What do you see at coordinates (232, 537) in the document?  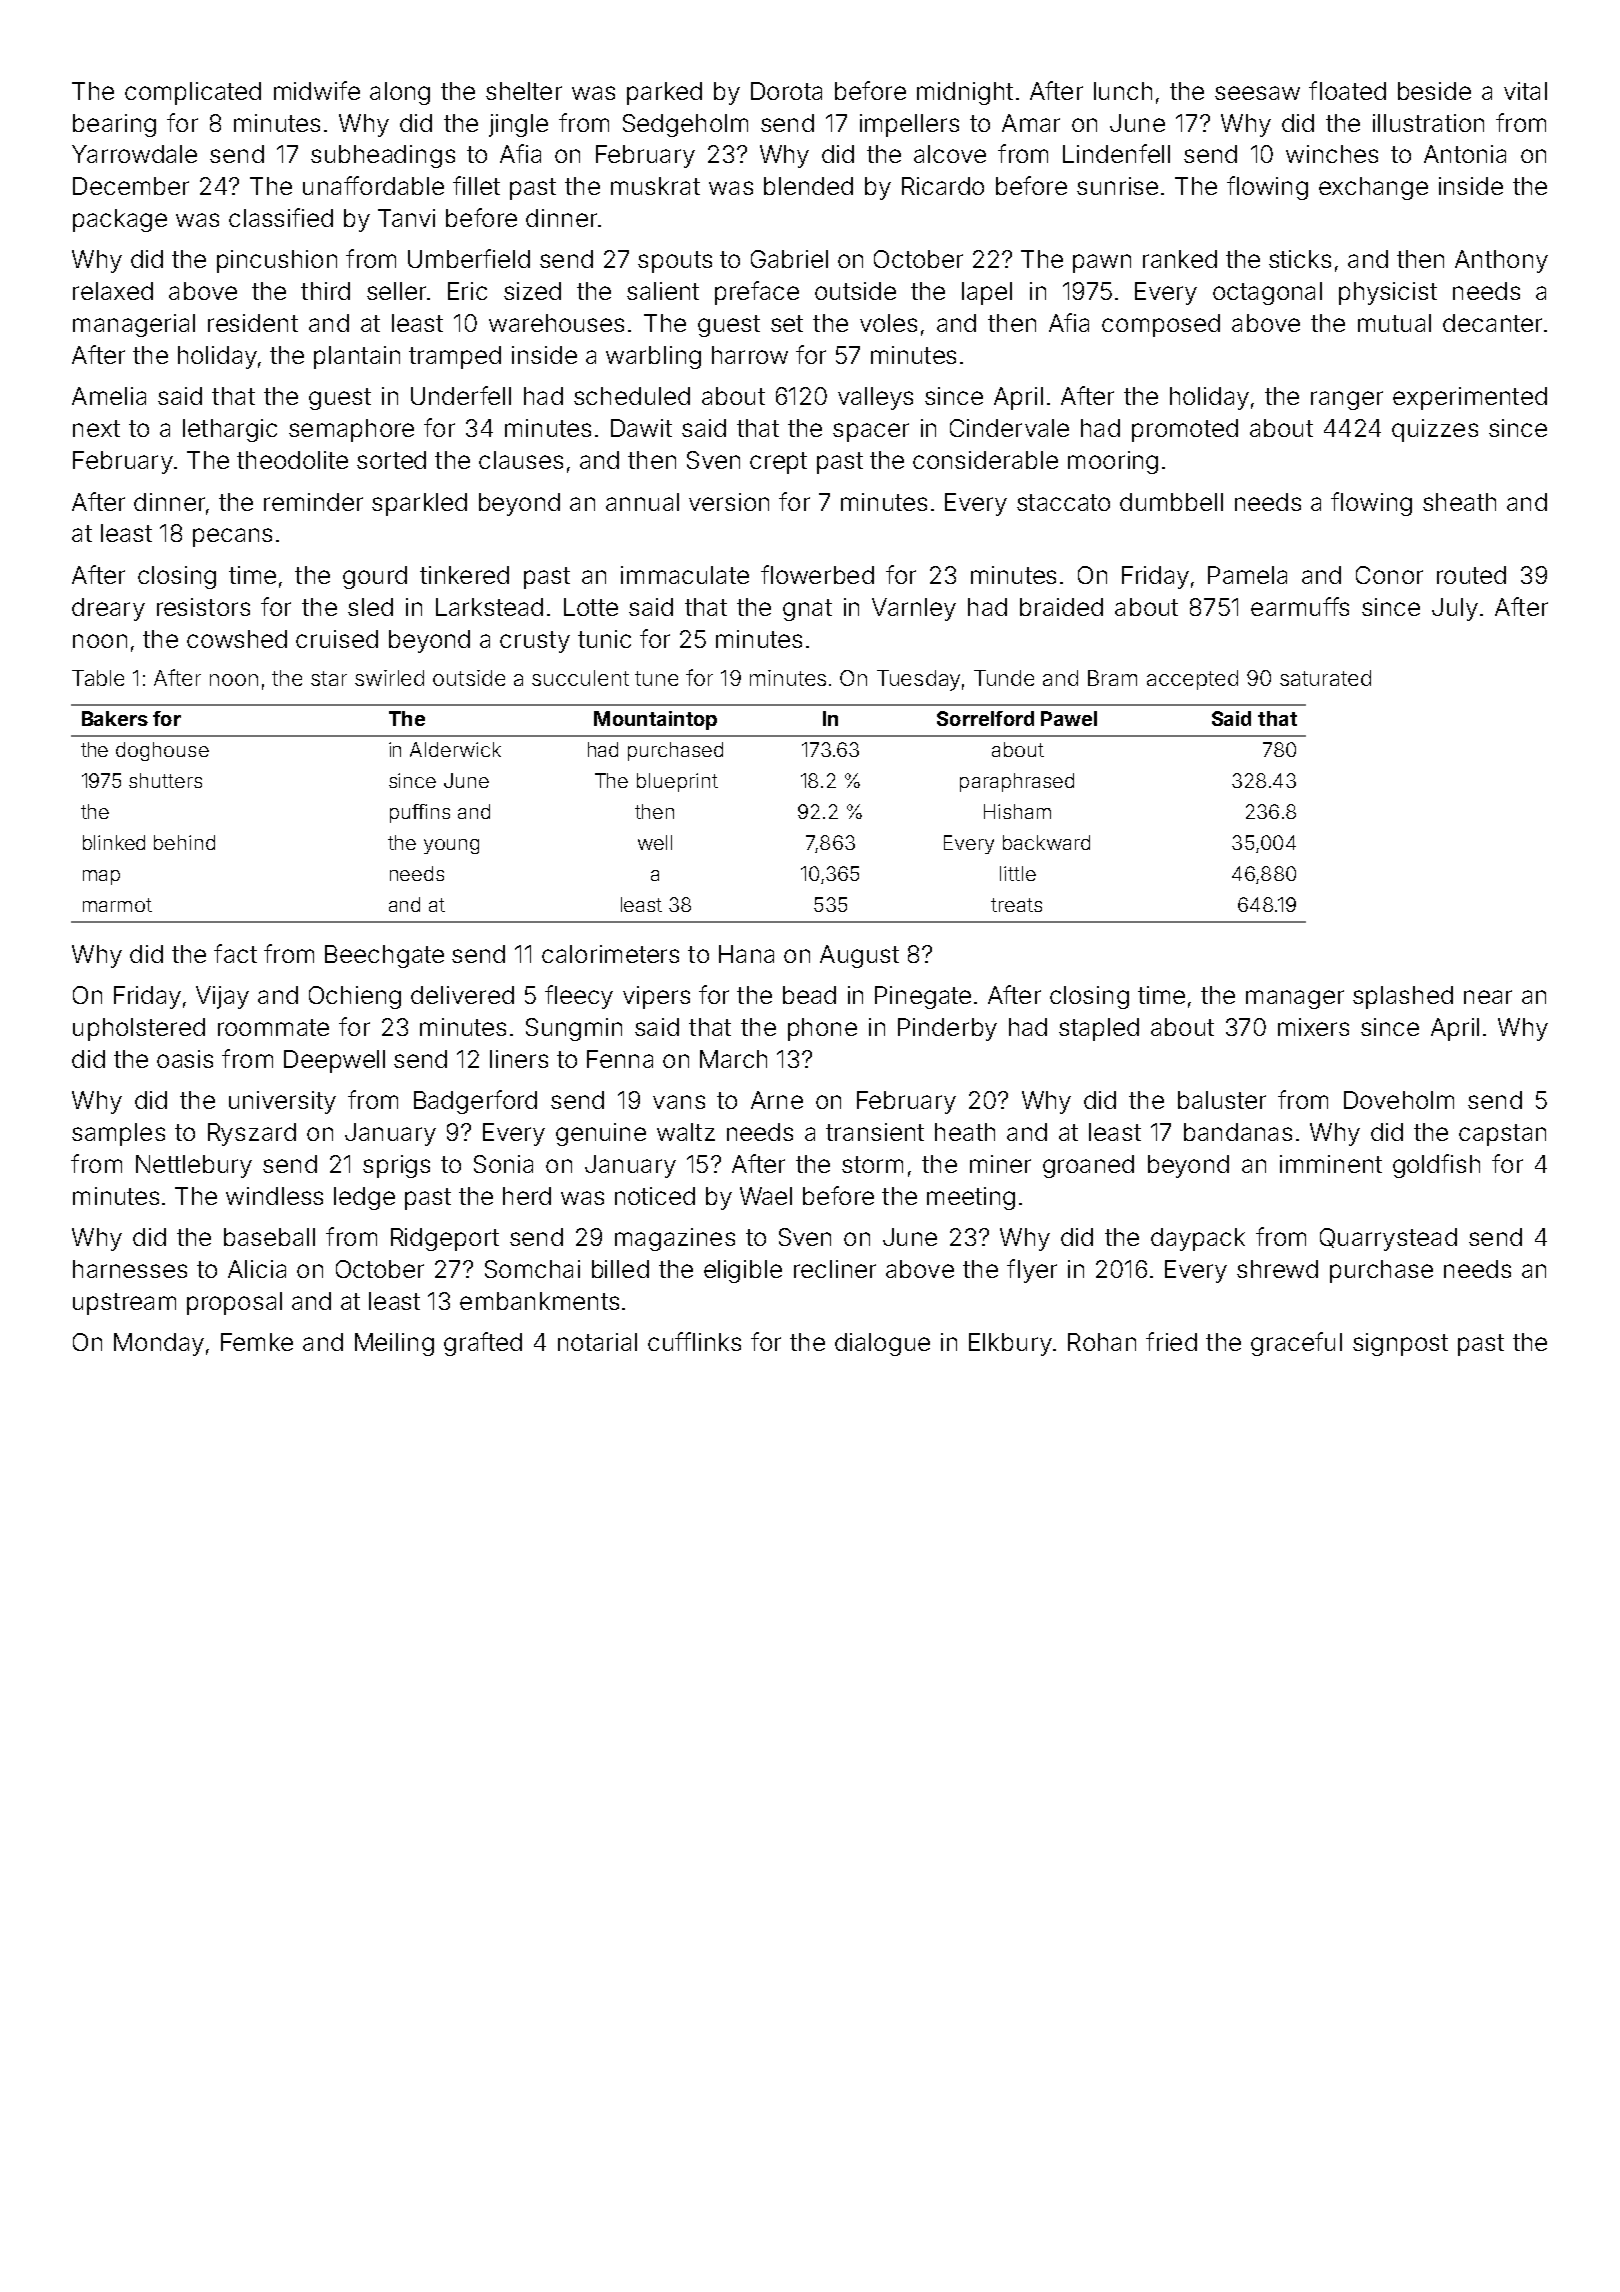 I see `pecans` at bounding box center [232, 537].
